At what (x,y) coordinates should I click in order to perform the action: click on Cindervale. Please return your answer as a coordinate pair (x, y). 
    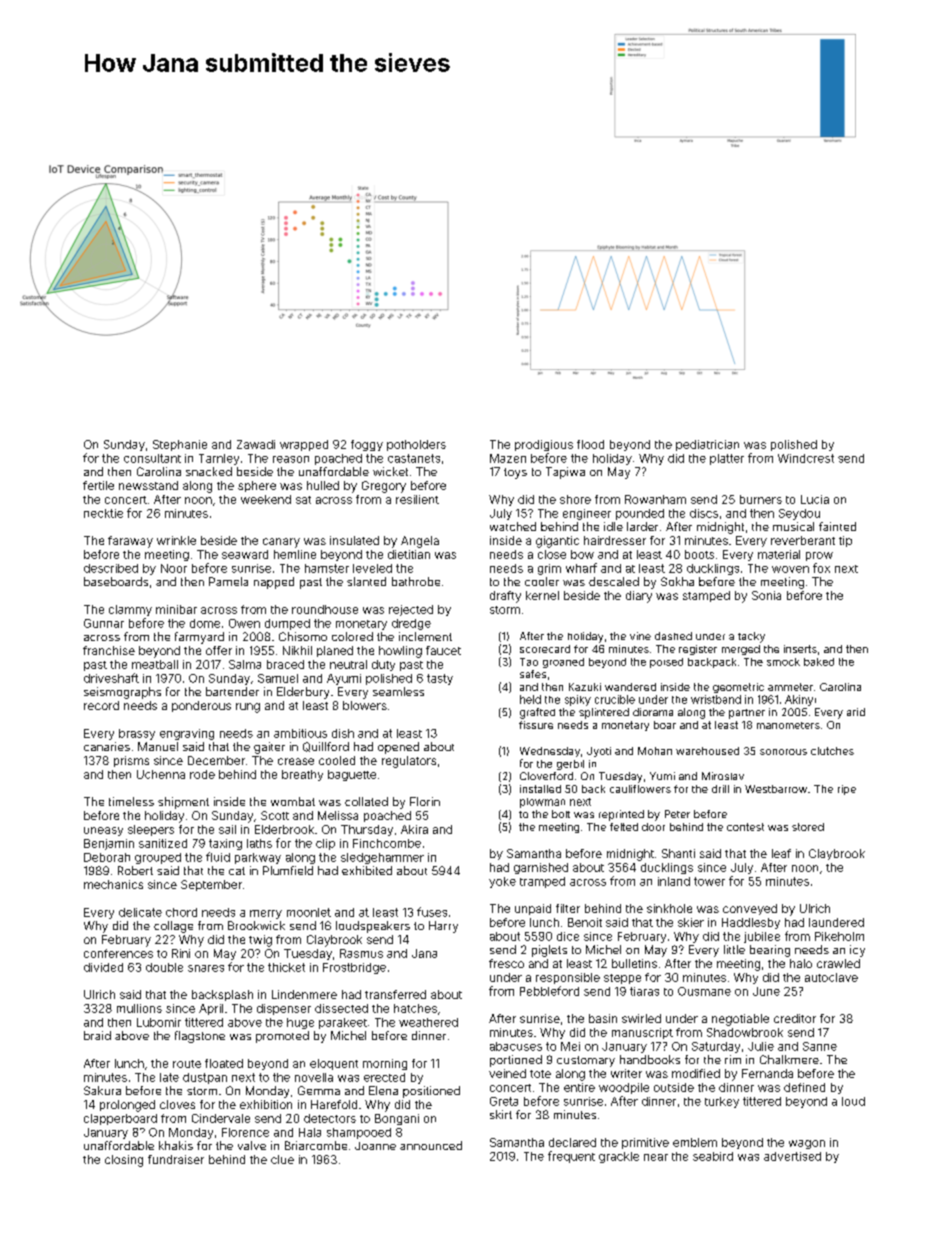
    Looking at the image, I should click on (221, 1118).
